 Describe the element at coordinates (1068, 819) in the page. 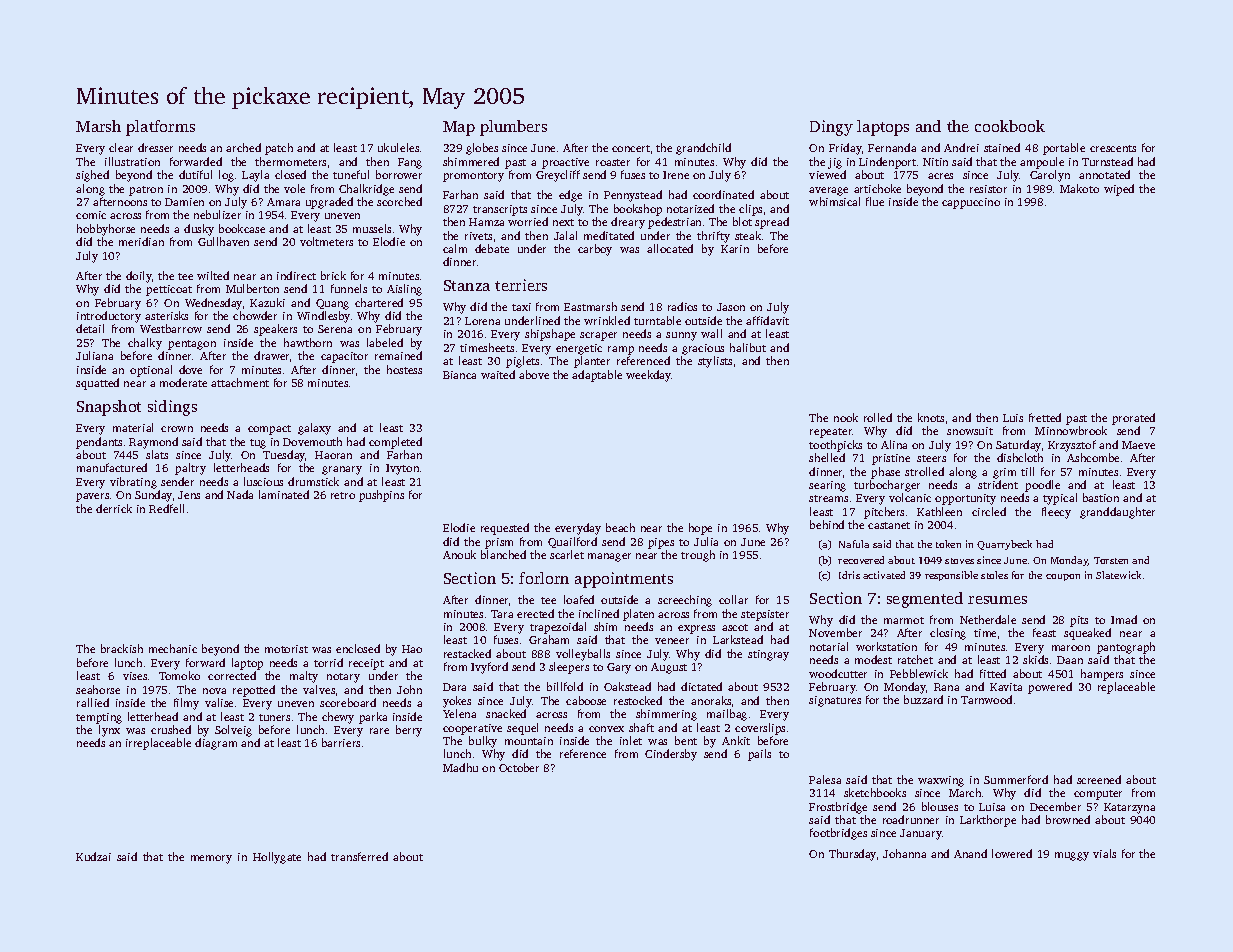

I see `browned` at that location.
